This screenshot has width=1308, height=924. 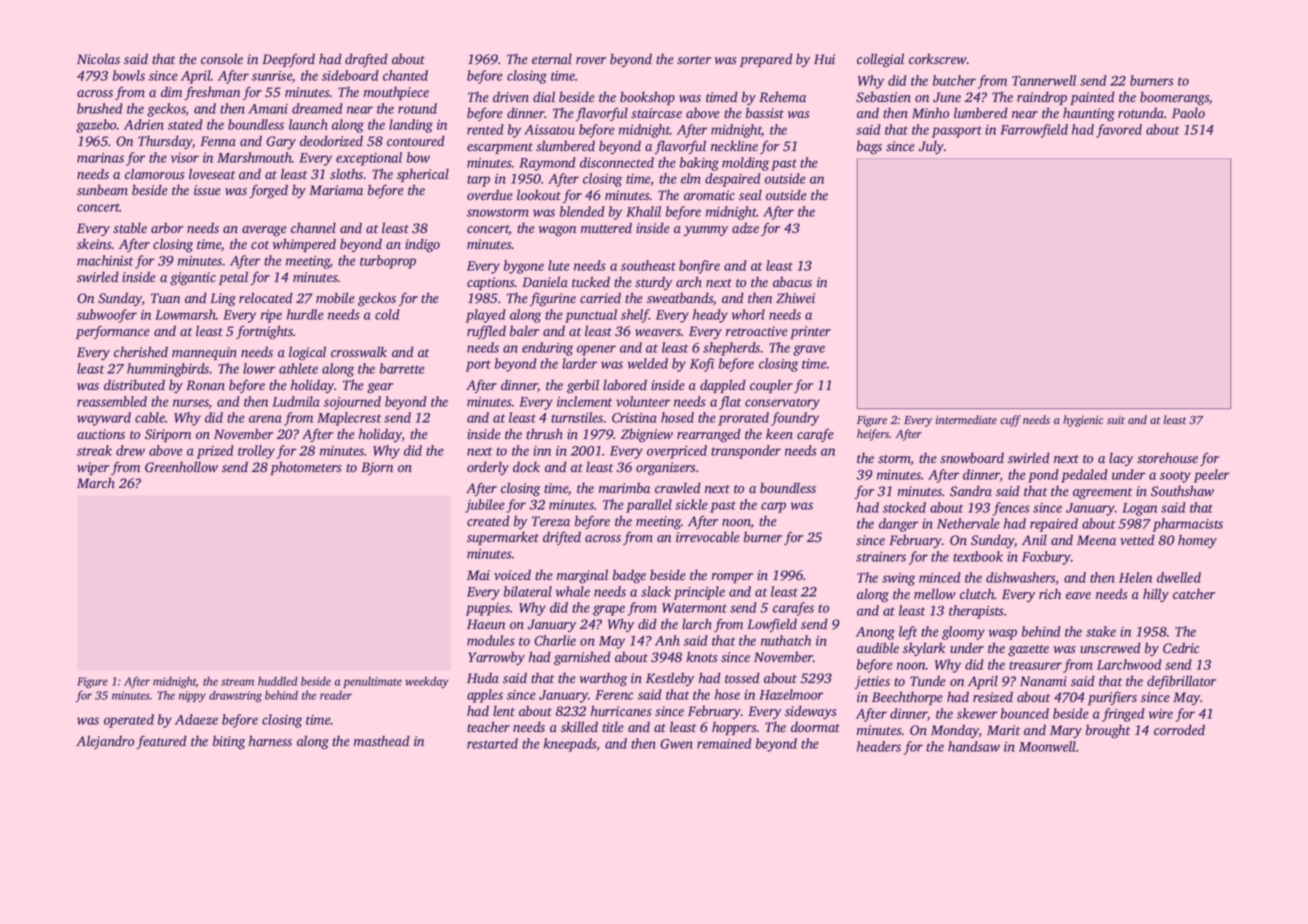 What do you see at coordinates (107, 316) in the screenshot?
I see `subwoofer` at bounding box center [107, 316].
